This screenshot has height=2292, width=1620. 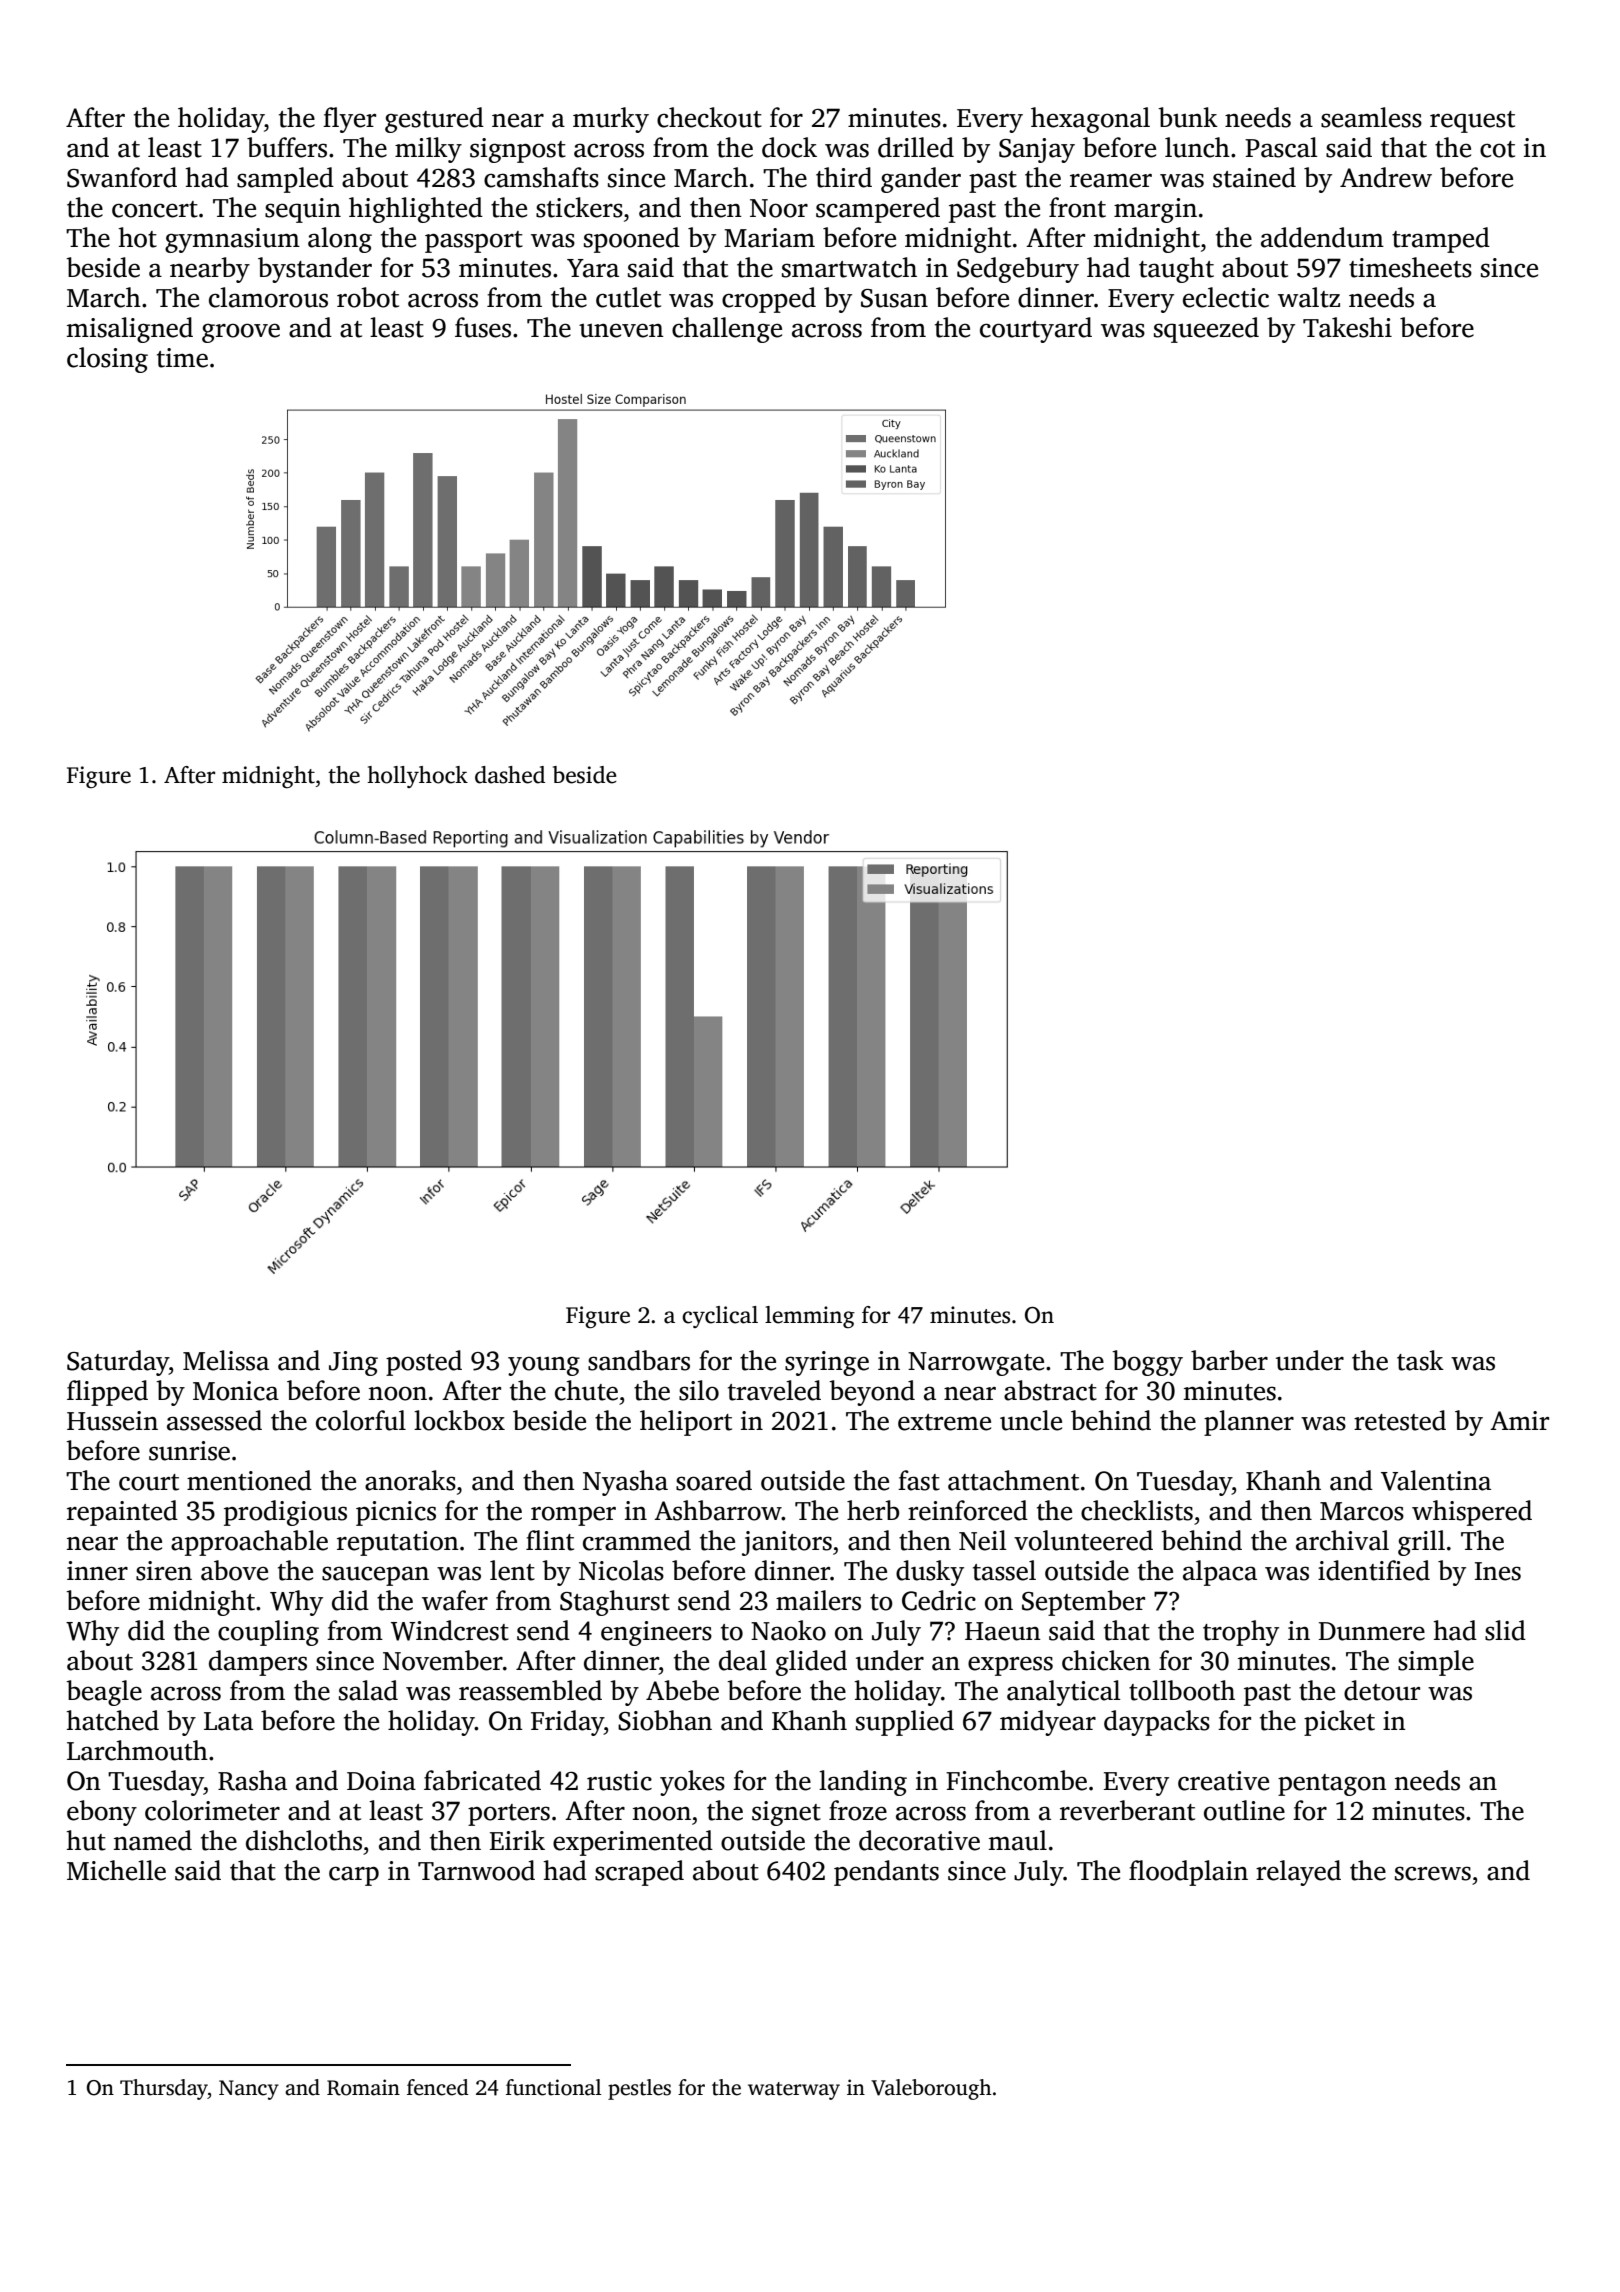 What do you see at coordinates (621, 330) in the screenshot?
I see `uneven` at bounding box center [621, 330].
